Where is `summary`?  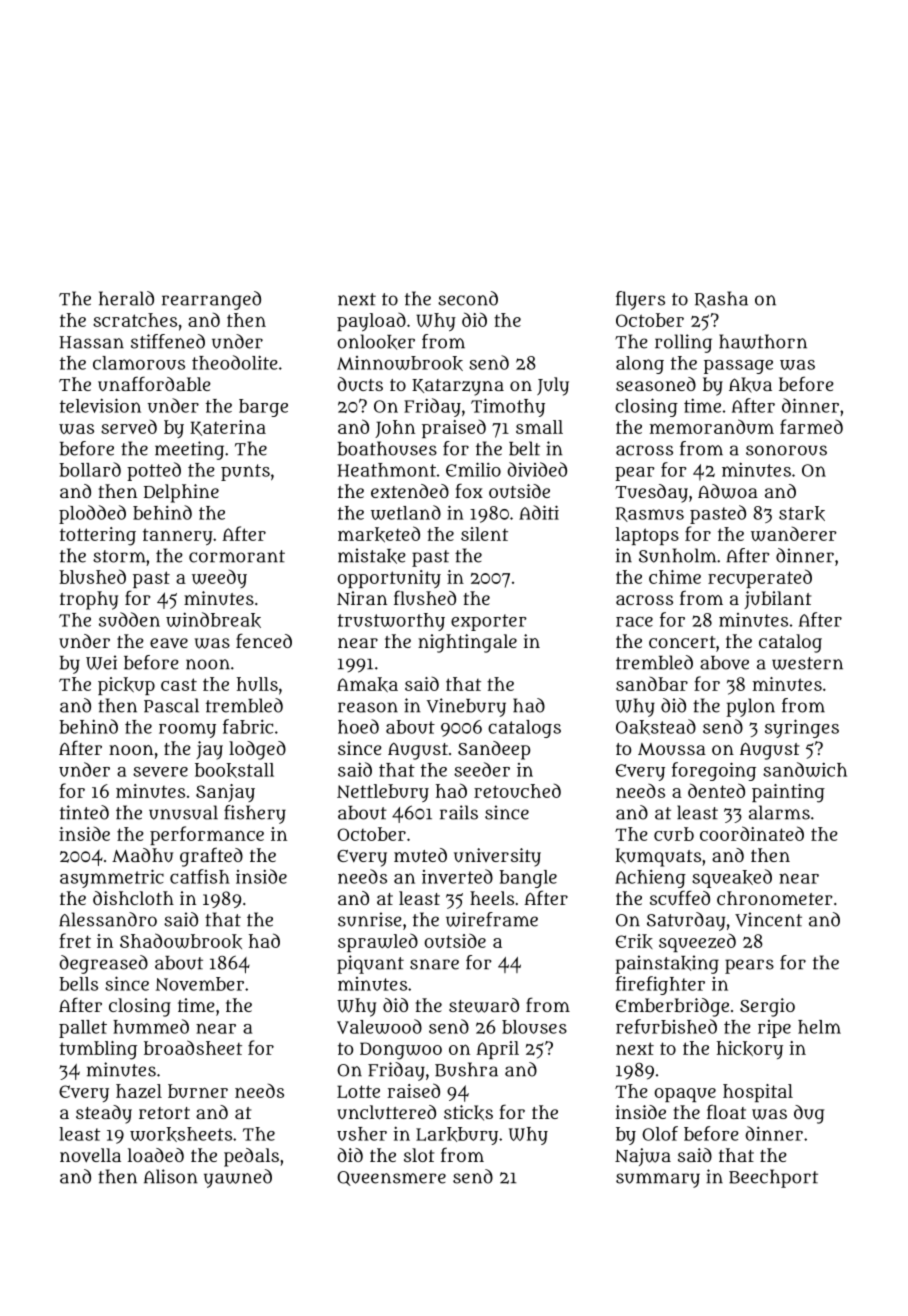
summary is located at coordinates (658, 1180).
